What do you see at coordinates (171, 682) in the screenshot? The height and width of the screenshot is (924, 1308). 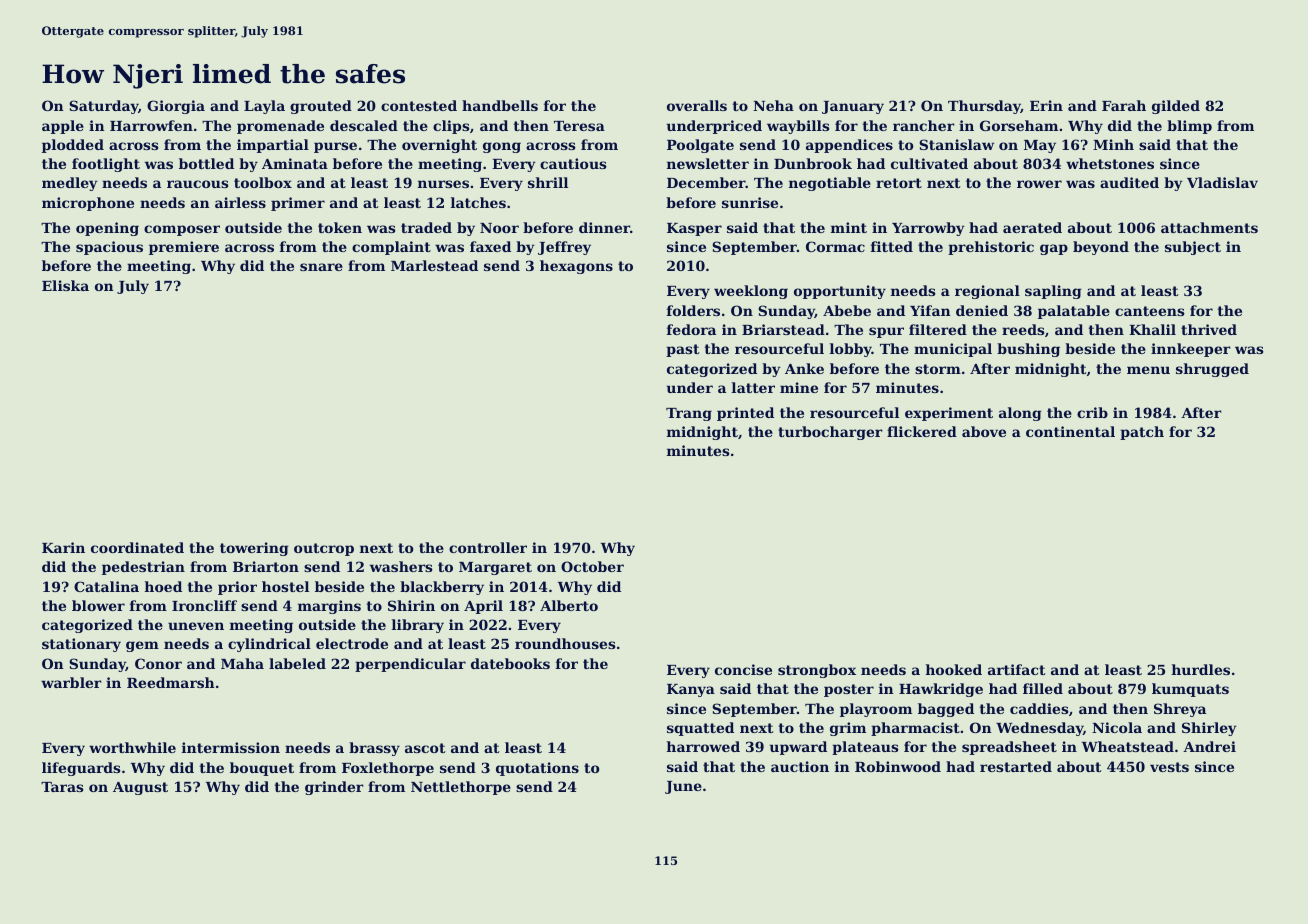 I see `Reedmarsh` at bounding box center [171, 682].
